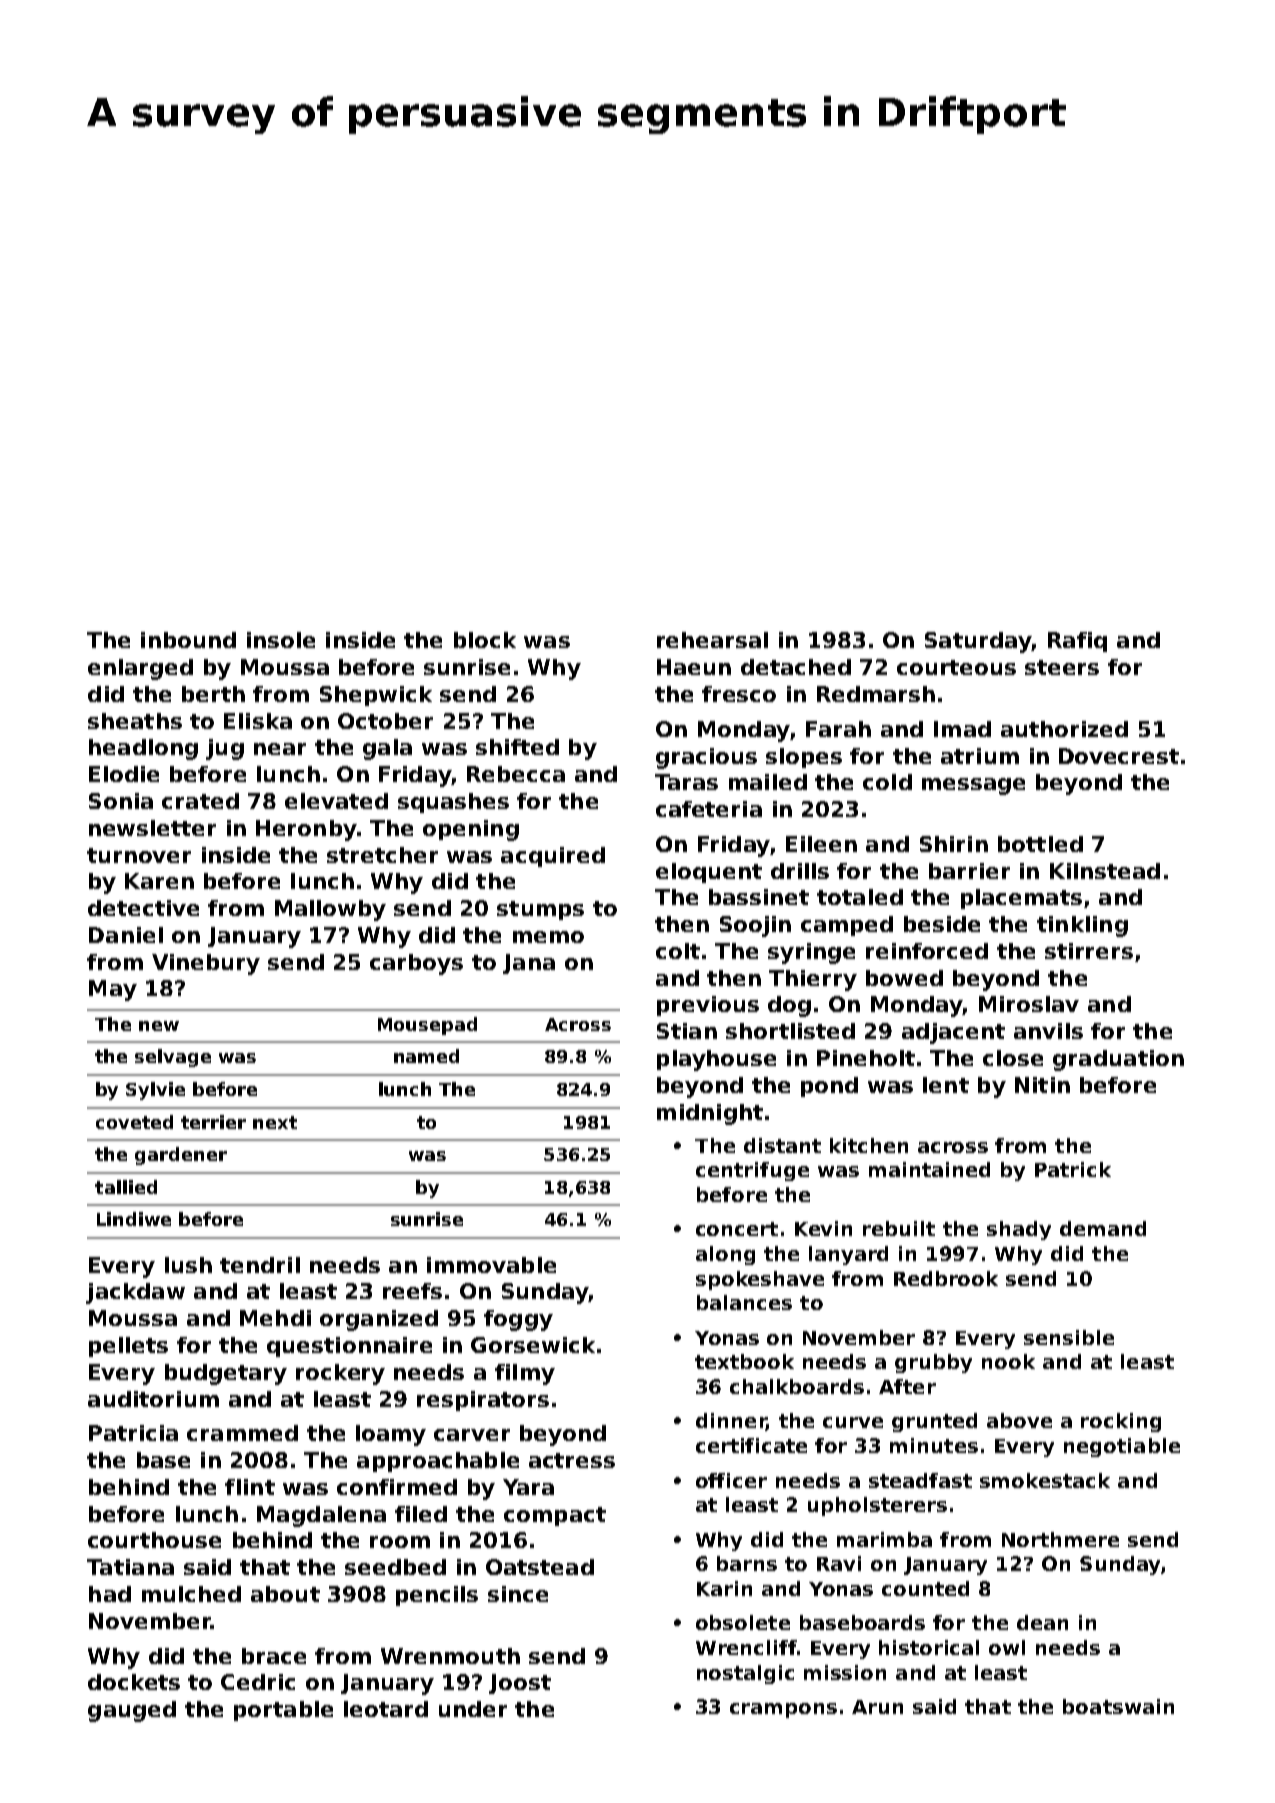 The image size is (1275, 1803). Describe the element at coordinates (1121, 1422) in the page. I see `rocking` at that location.
